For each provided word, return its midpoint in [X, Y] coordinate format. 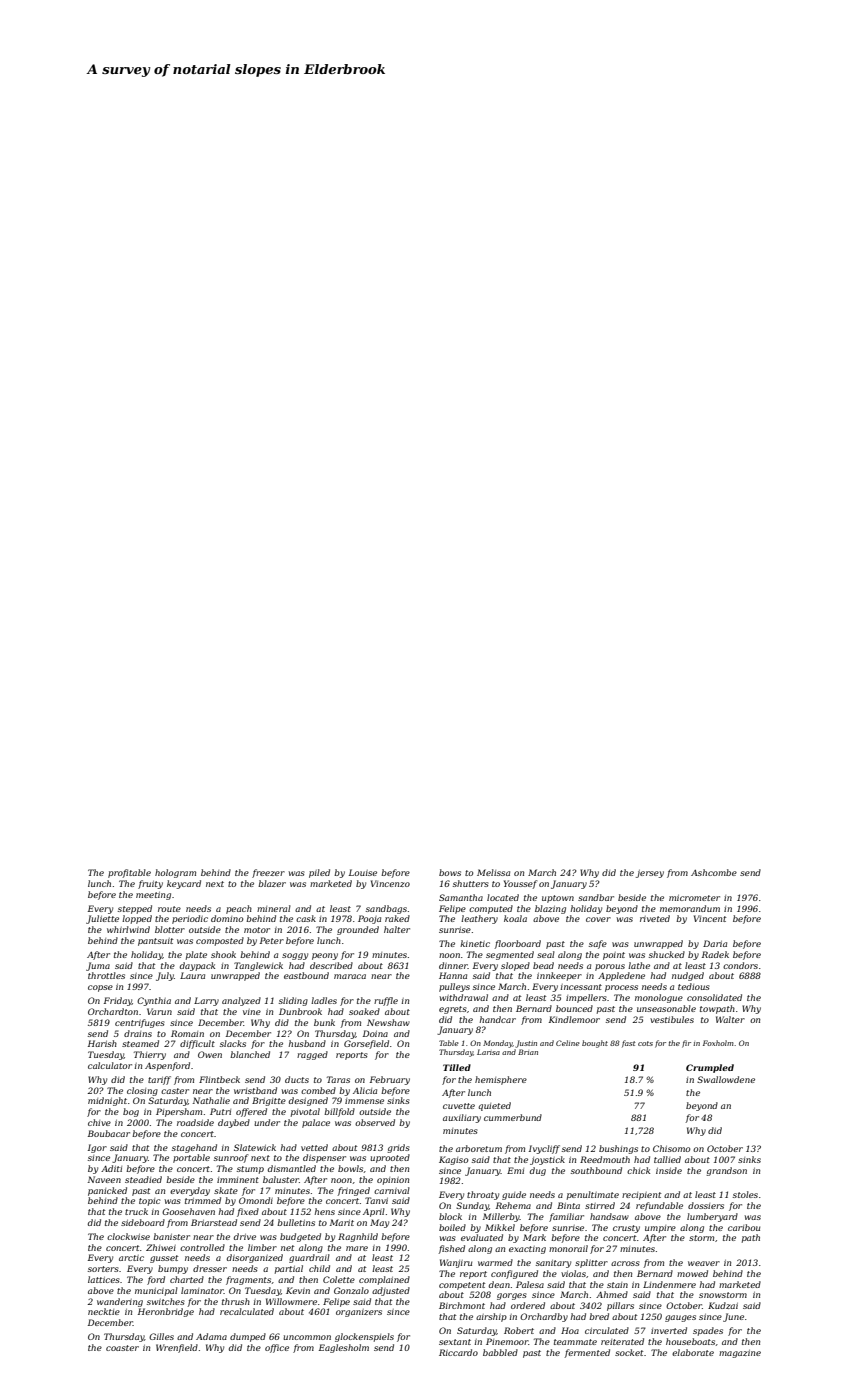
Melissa [493, 872]
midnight [107, 1101]
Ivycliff [544, 1149]
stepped [135, 909]
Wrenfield [177, 1348]
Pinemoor [507, 1341]
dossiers [706, 1205]
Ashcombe [714, 872]
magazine [740, 1354]
